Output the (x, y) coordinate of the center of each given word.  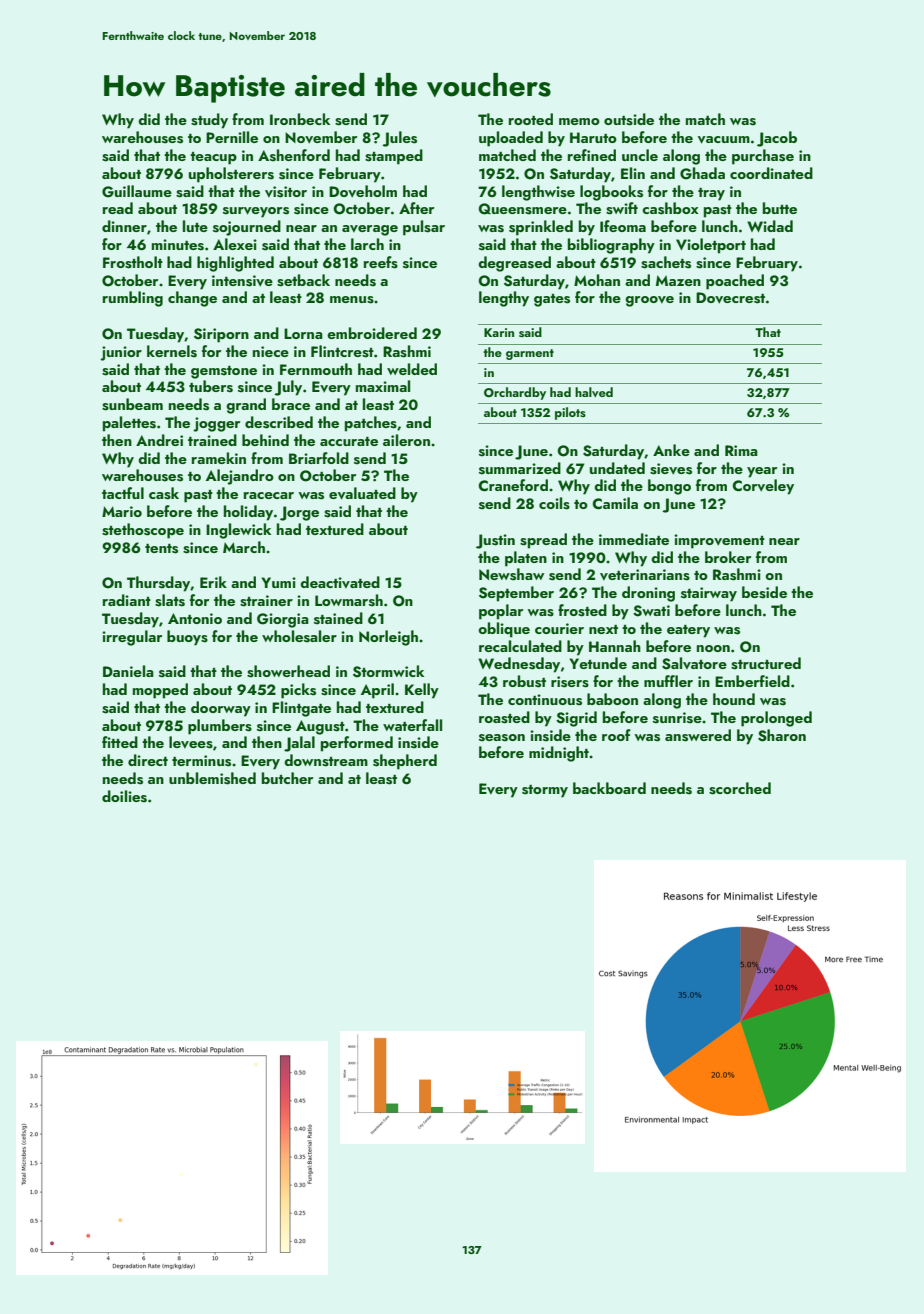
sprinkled (541, 228)
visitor (286, 192)
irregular (132, 638)
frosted (582, 610)
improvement (719, 541)
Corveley (763, 487)
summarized (520, 468)
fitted (120, 742)
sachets (666, 262)
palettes (129, 424)
